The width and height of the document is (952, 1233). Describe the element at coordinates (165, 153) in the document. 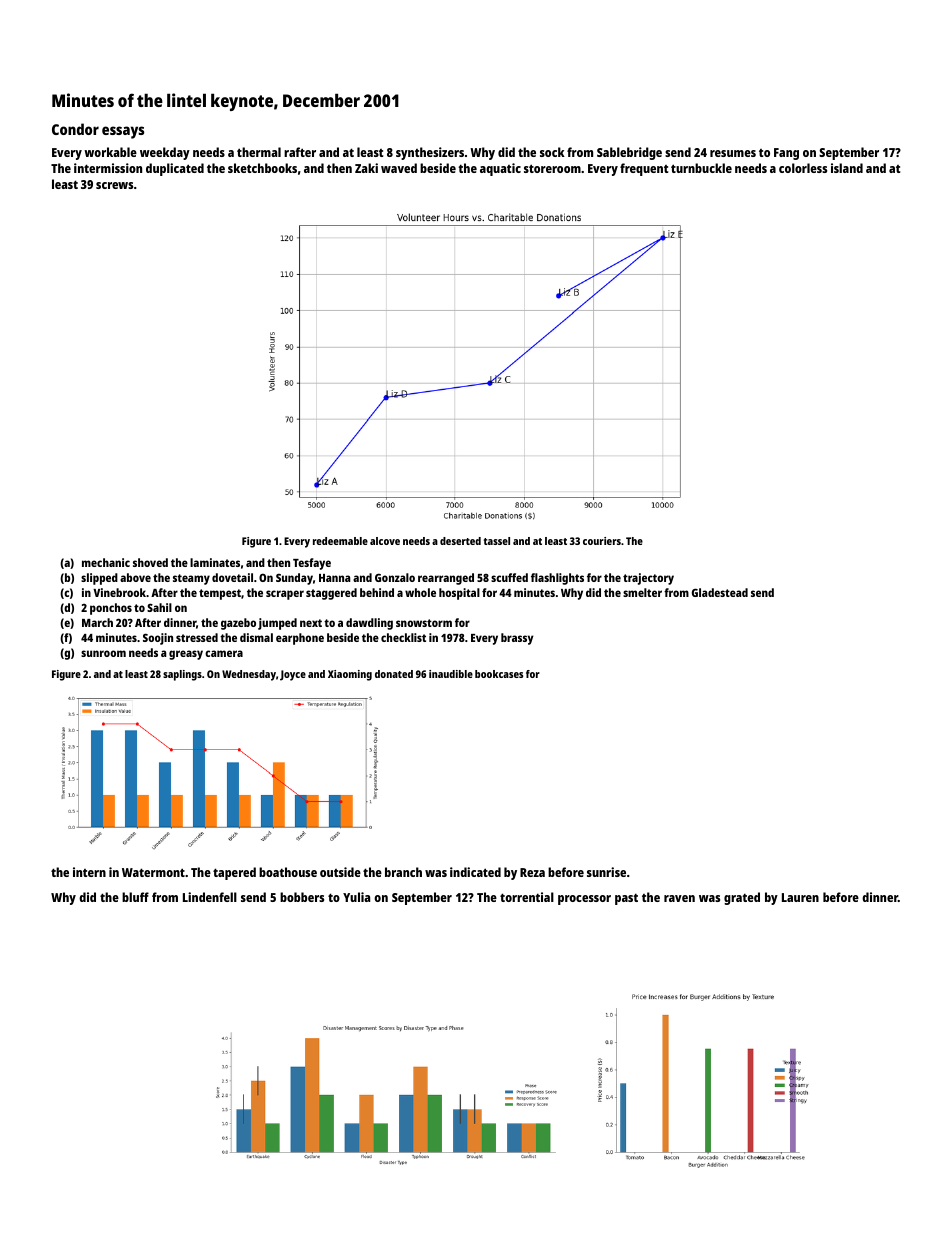

I see `weekday` at that location.
